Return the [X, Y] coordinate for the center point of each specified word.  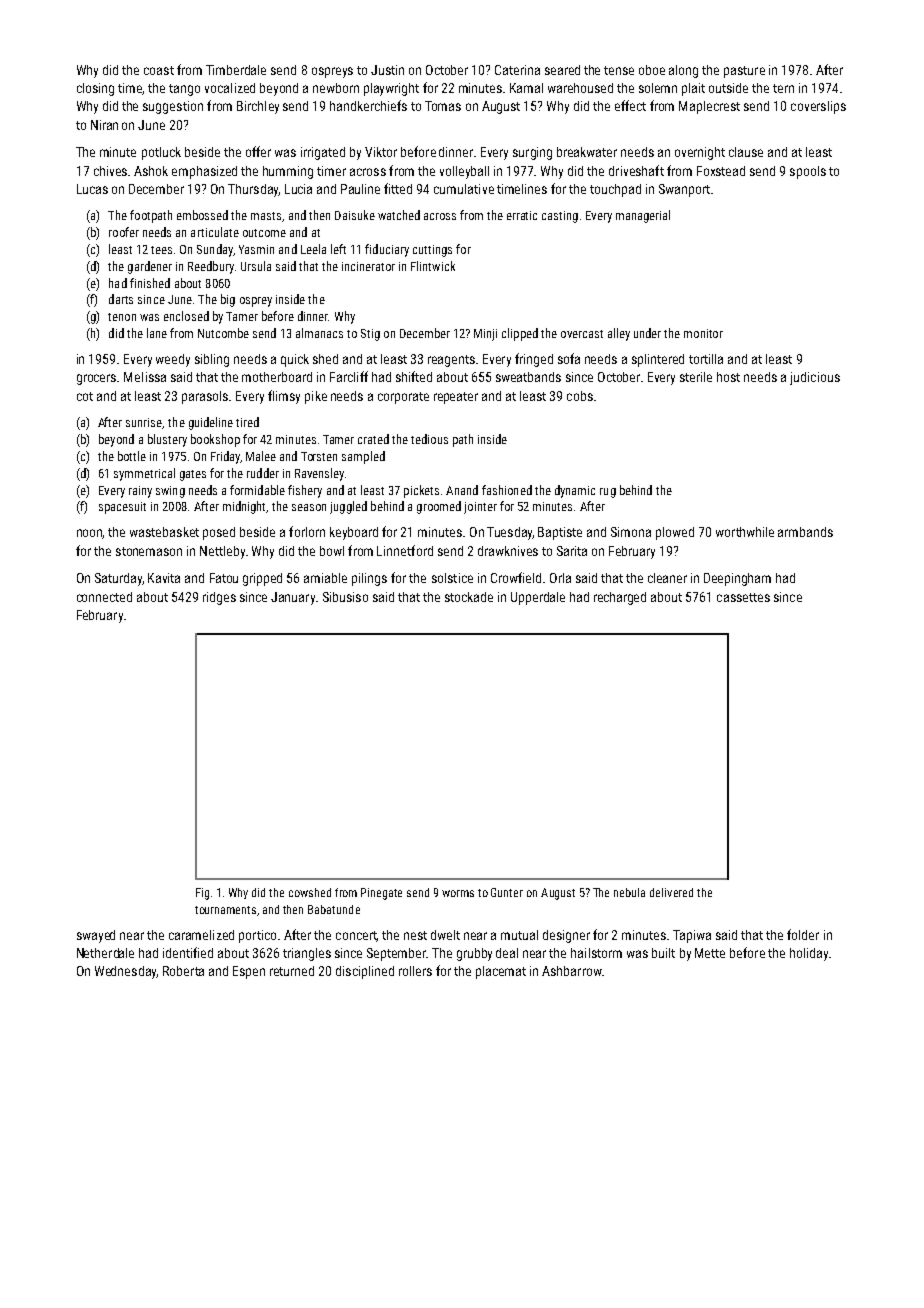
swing [170, 492]
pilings [369, 579]
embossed [202, 215]
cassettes [743, 597]
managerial [643, 216]
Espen [249, 972]
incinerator [368, 266]
